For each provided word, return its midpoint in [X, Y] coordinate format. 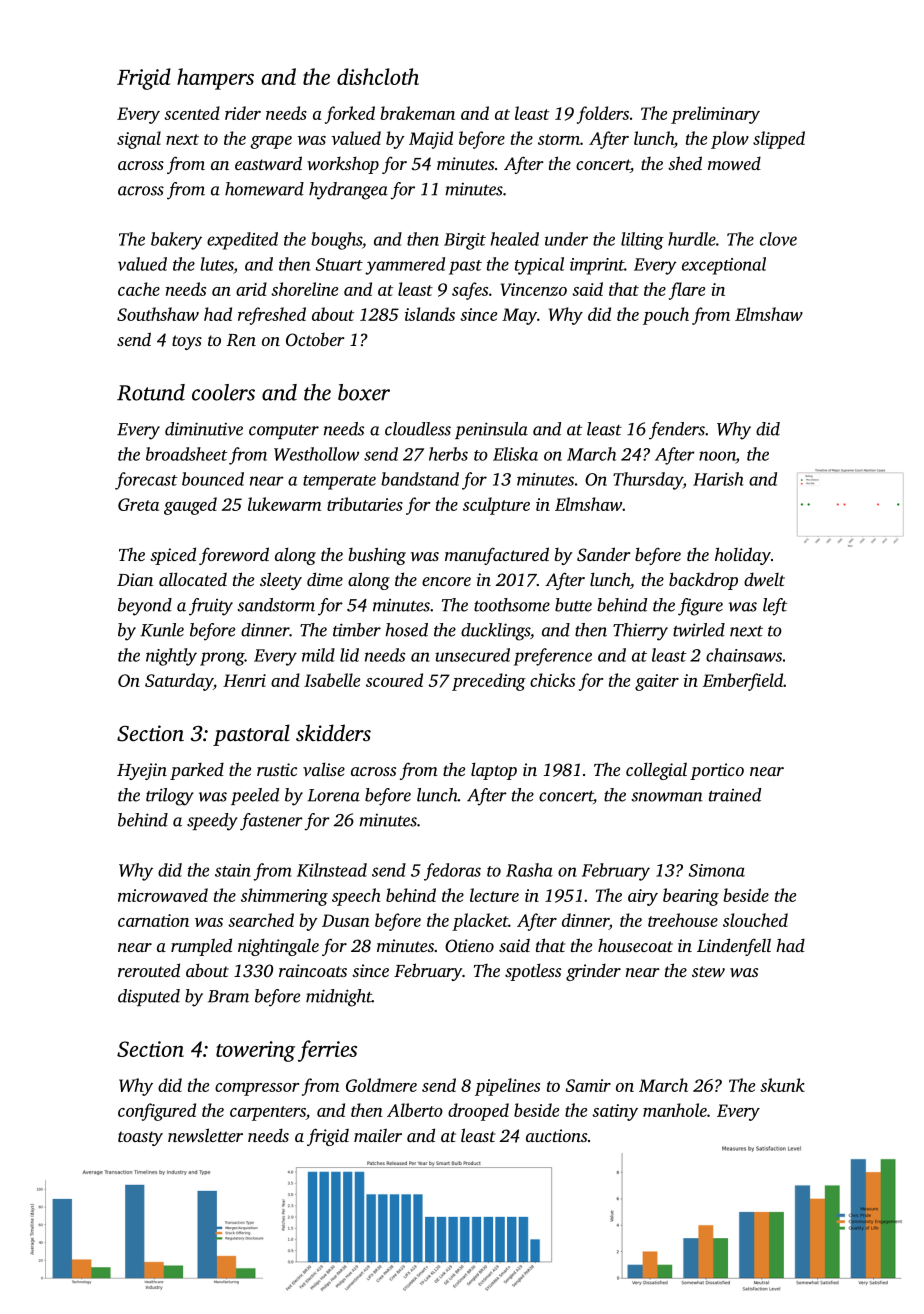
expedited [242, 241]
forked [350, 115]
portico [717, 771]
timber [357, 630]
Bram [228, 996]
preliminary [715, 115]
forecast [146, 481]
